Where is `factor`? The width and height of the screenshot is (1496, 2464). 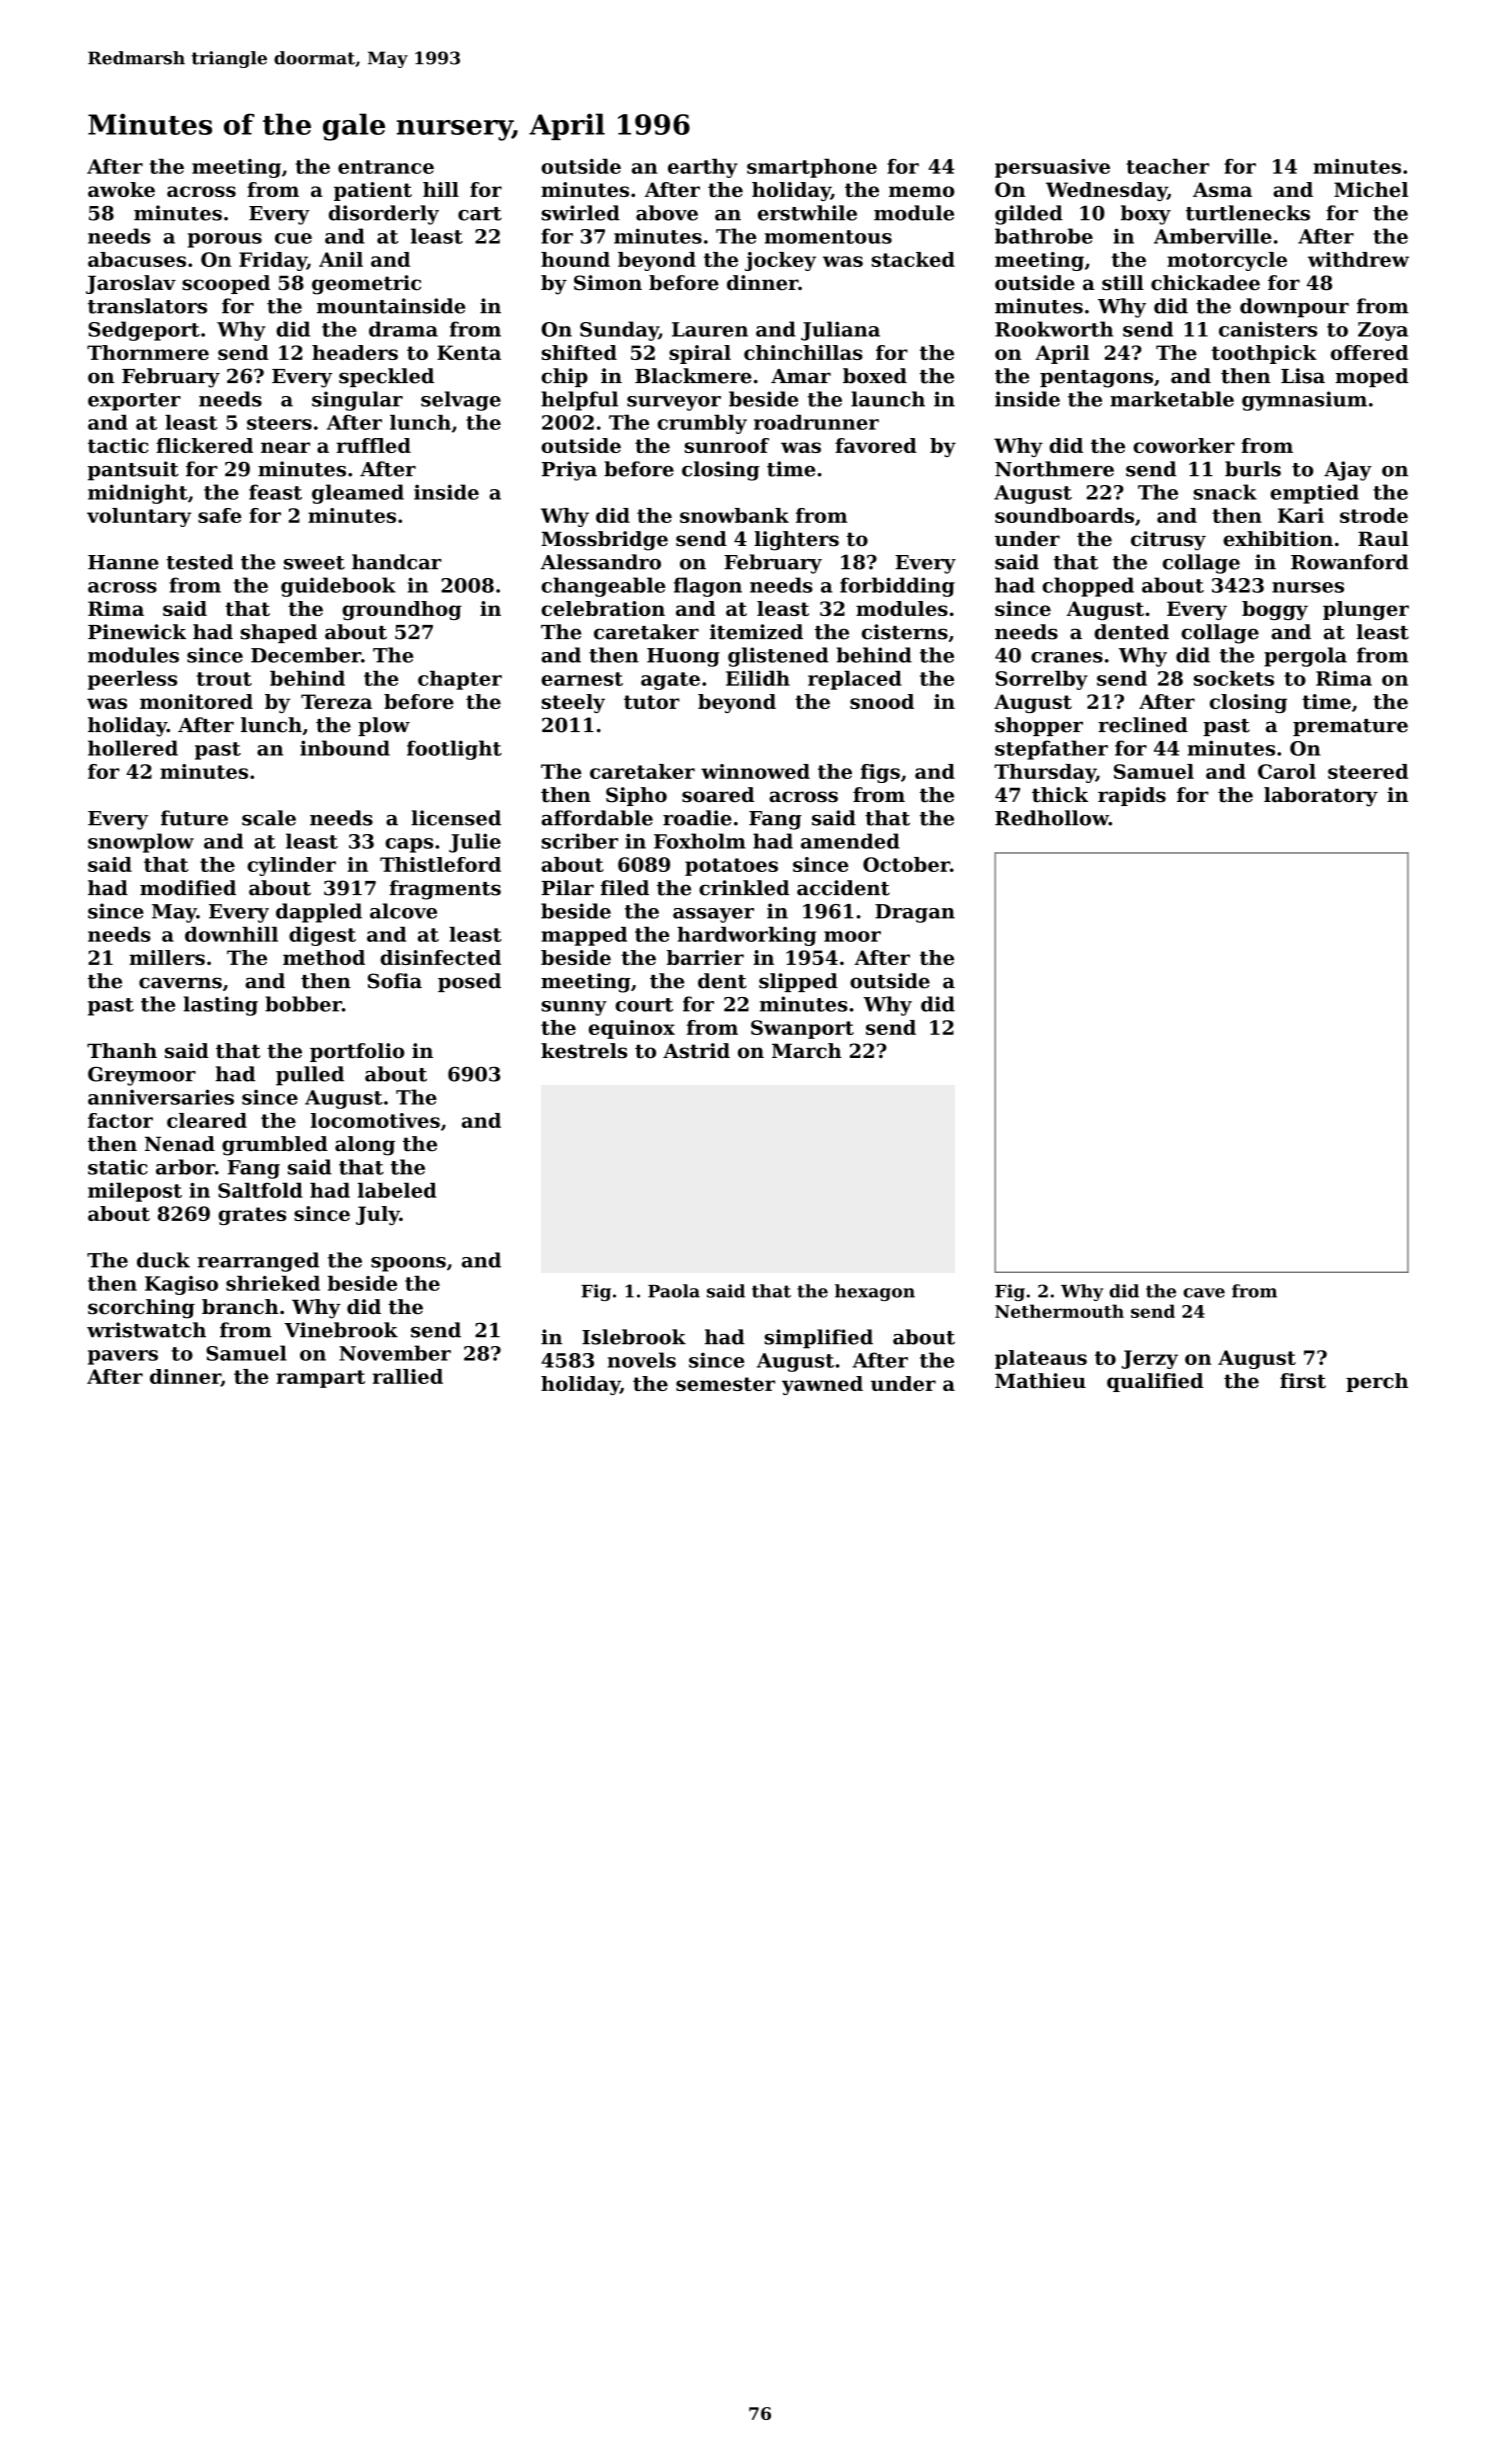
factor is located at coordinates (120, 1120).
